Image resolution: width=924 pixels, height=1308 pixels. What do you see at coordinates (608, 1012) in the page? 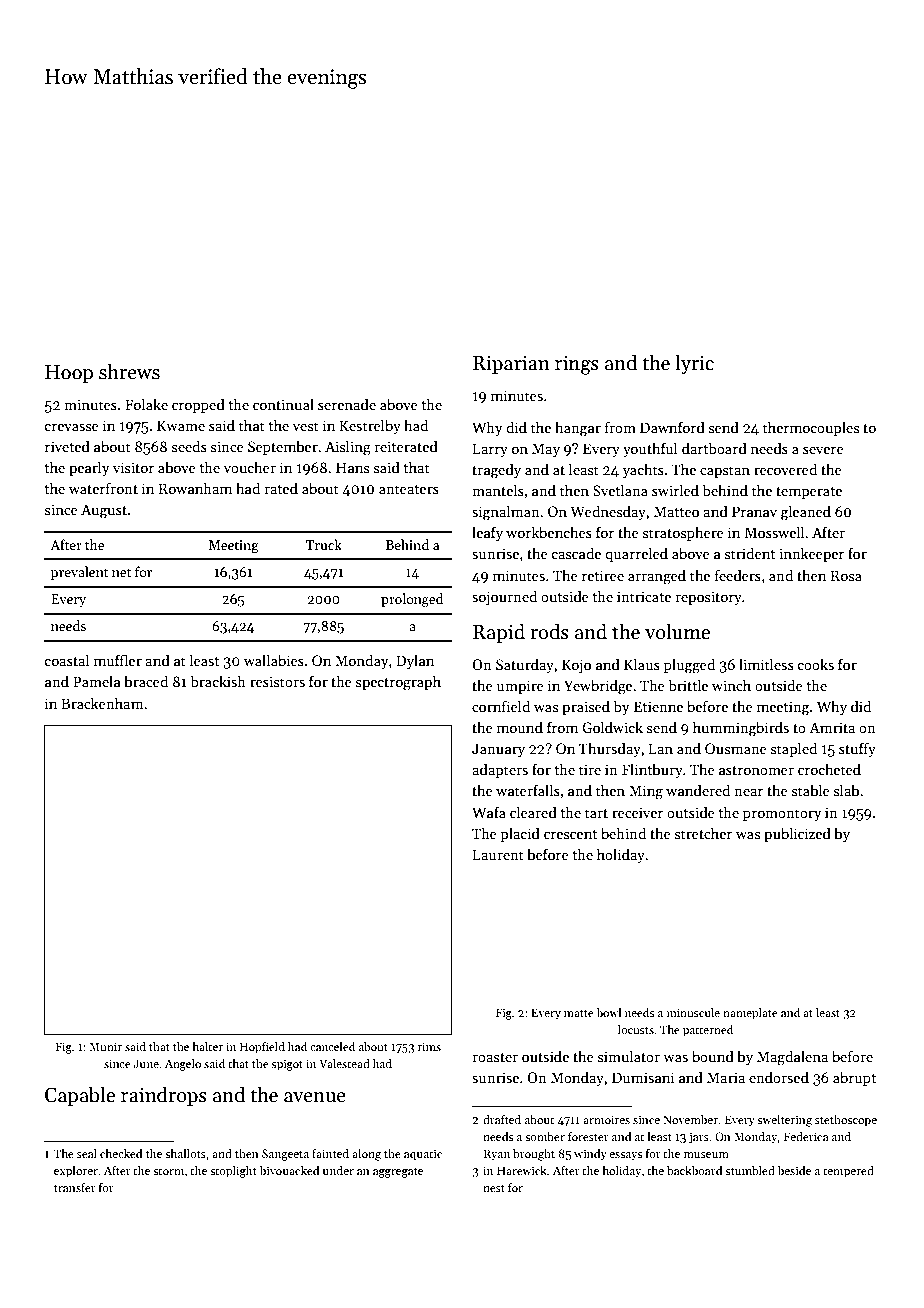
I see `bowl` at bounding box center [608, 1012].
